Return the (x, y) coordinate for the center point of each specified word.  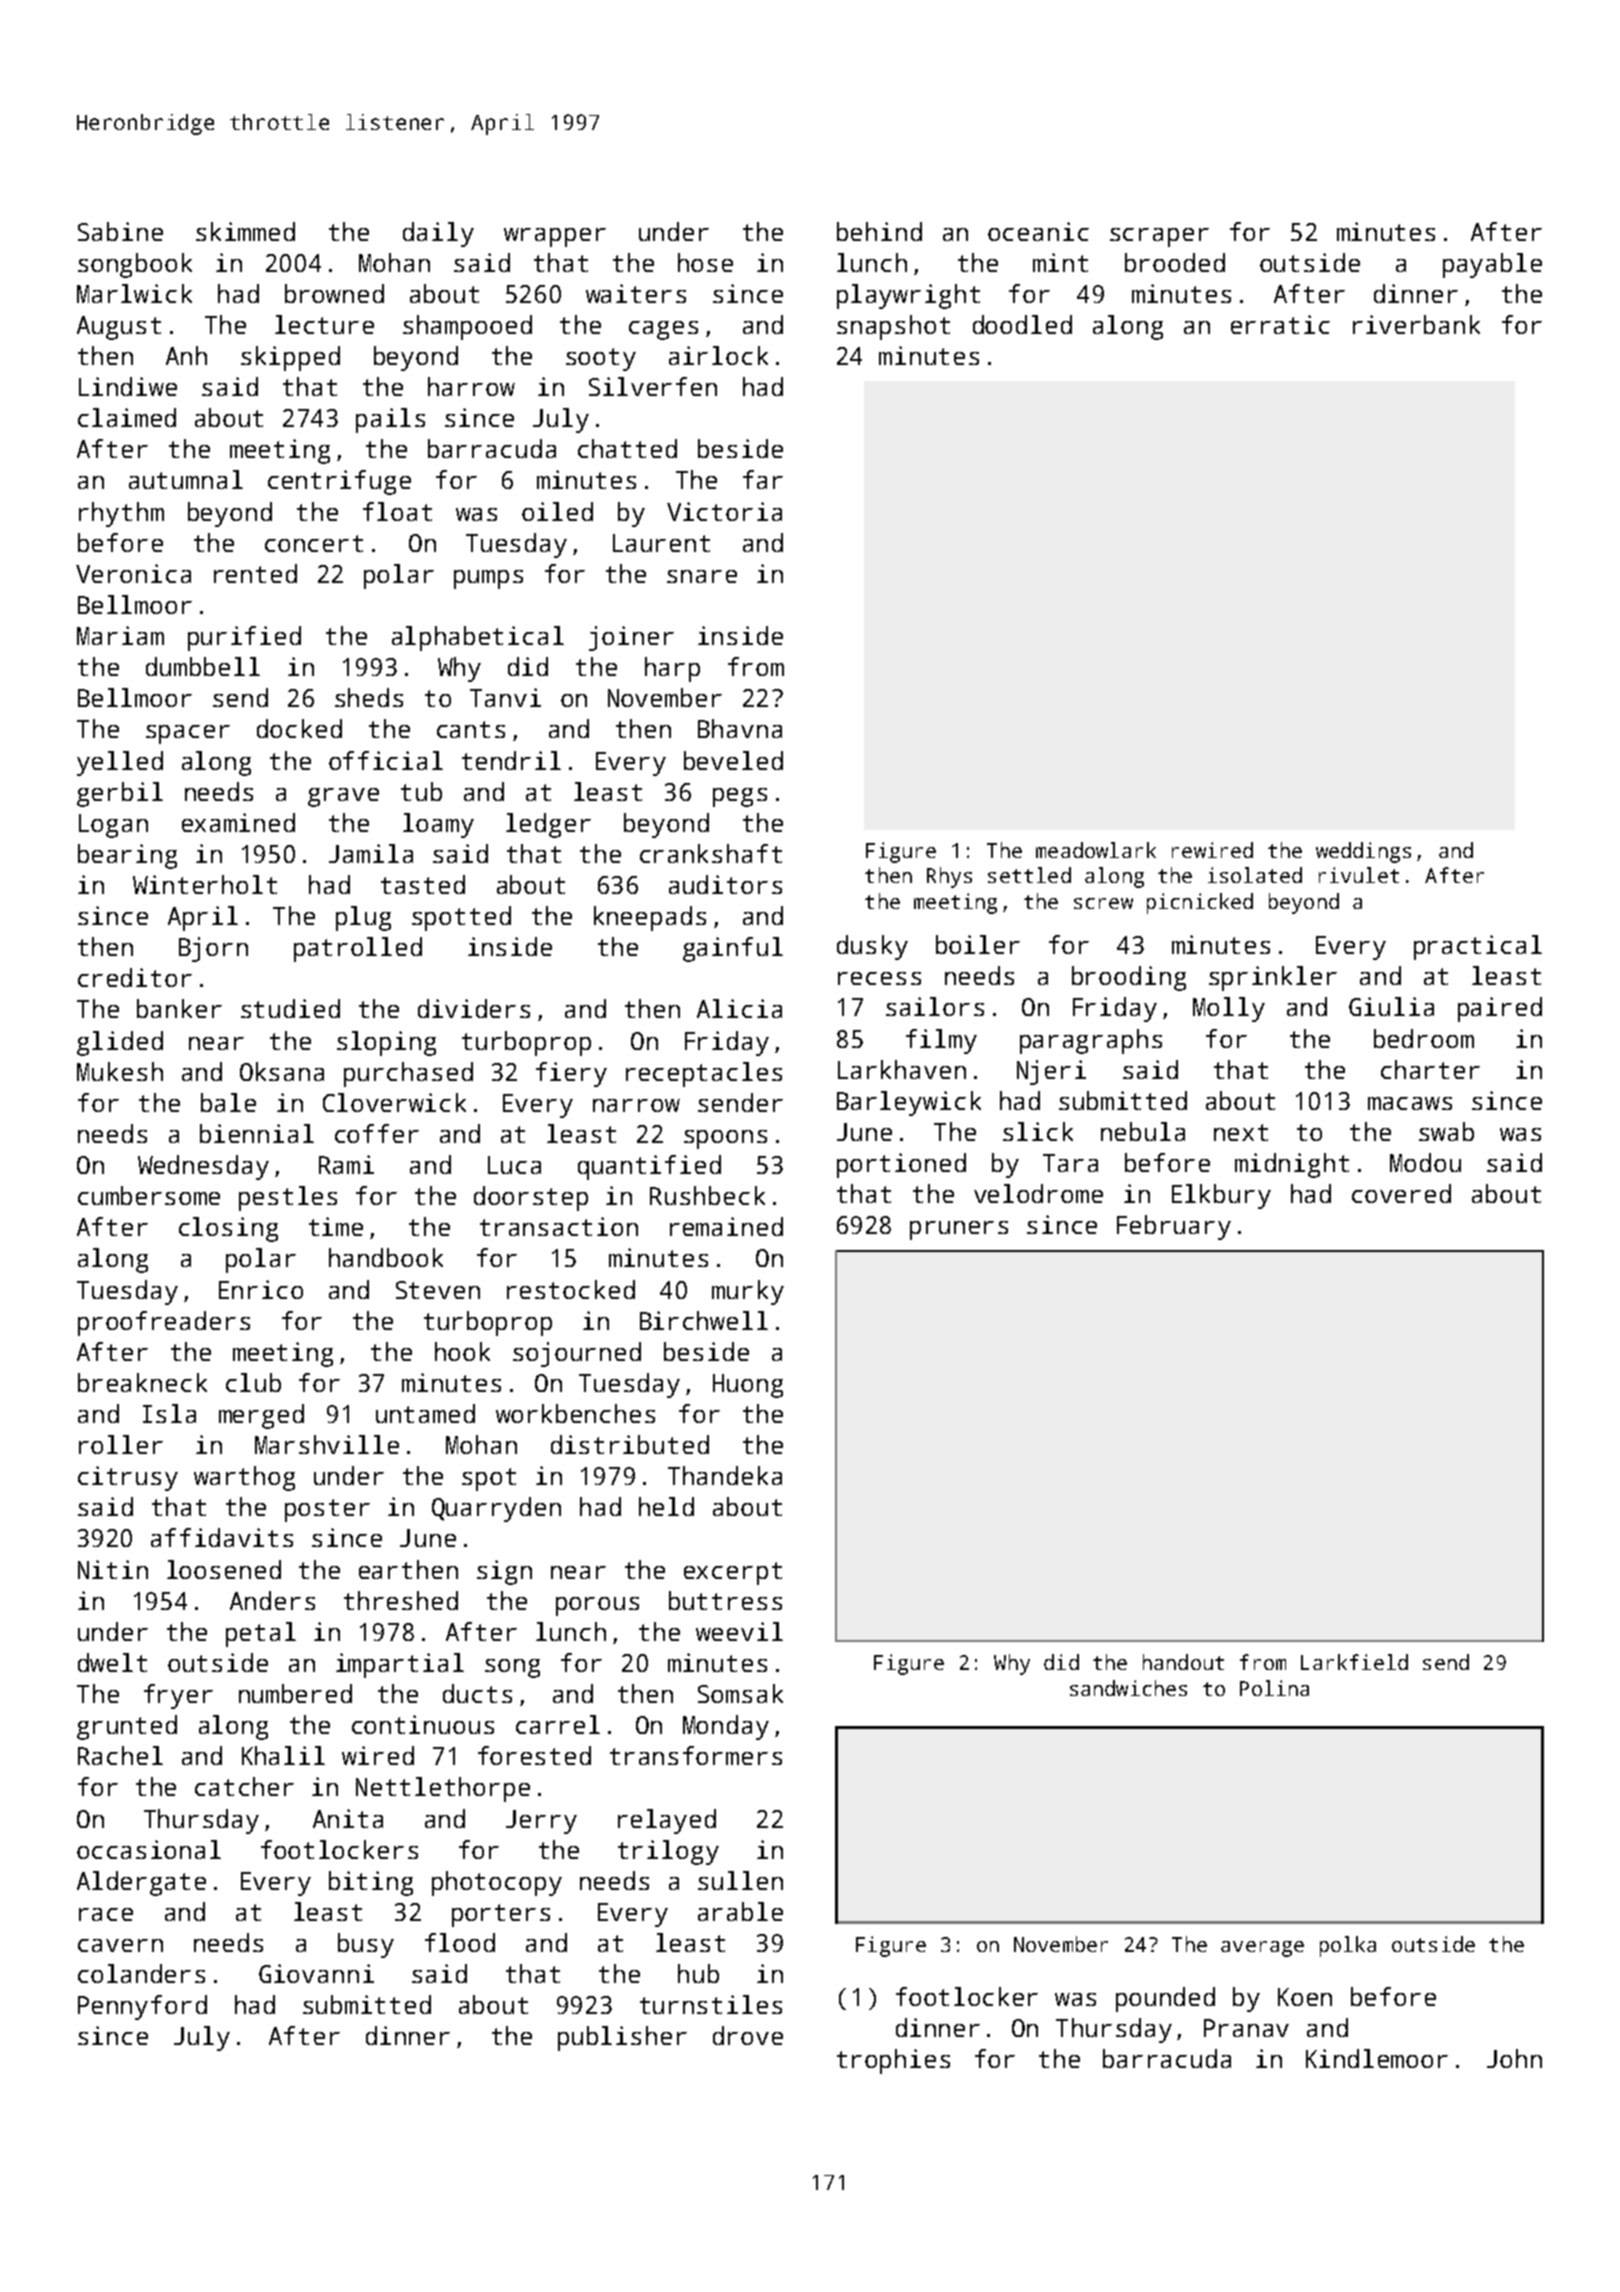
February (1174, 1227)
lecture (324, 324)
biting (371, 1883)
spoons (725, 1139)
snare (702, 576)
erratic (1280, 324)
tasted (423, 884)
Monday (726, 1727)
